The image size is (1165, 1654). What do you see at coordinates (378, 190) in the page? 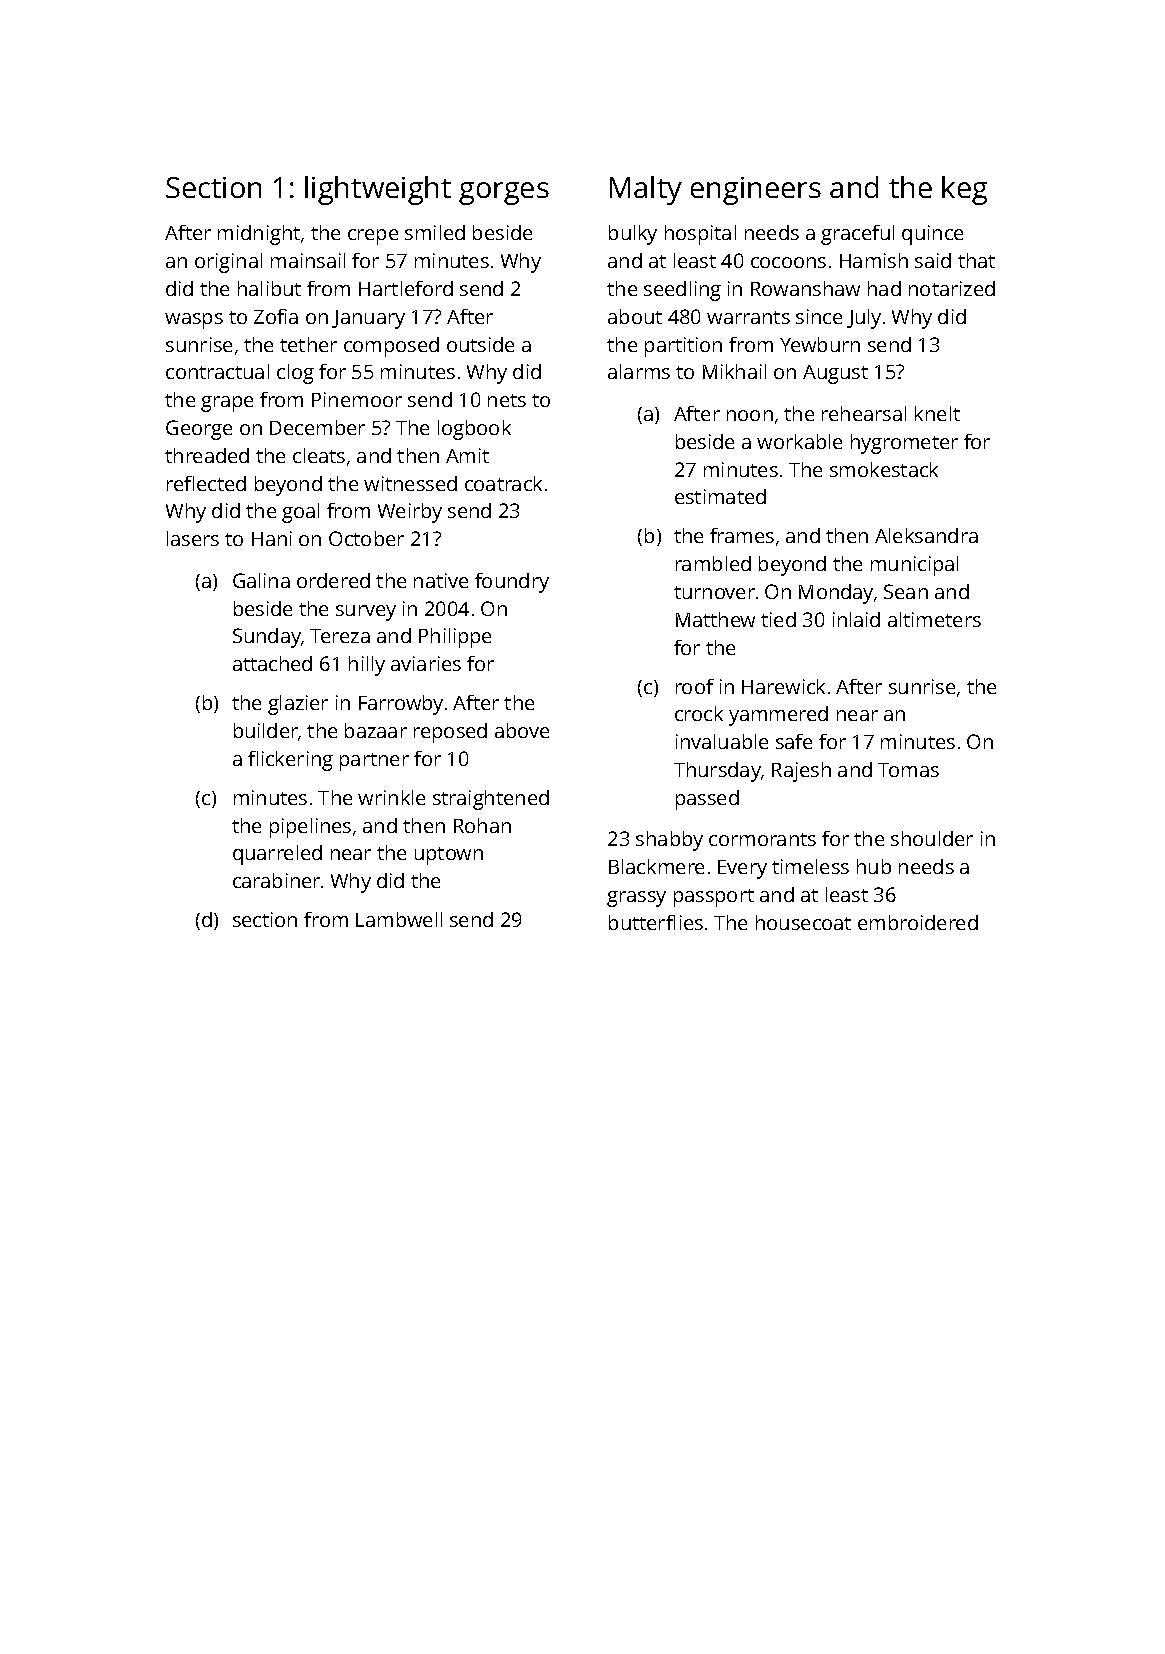
I see `lightweight` at bounding box center [378, 190].
